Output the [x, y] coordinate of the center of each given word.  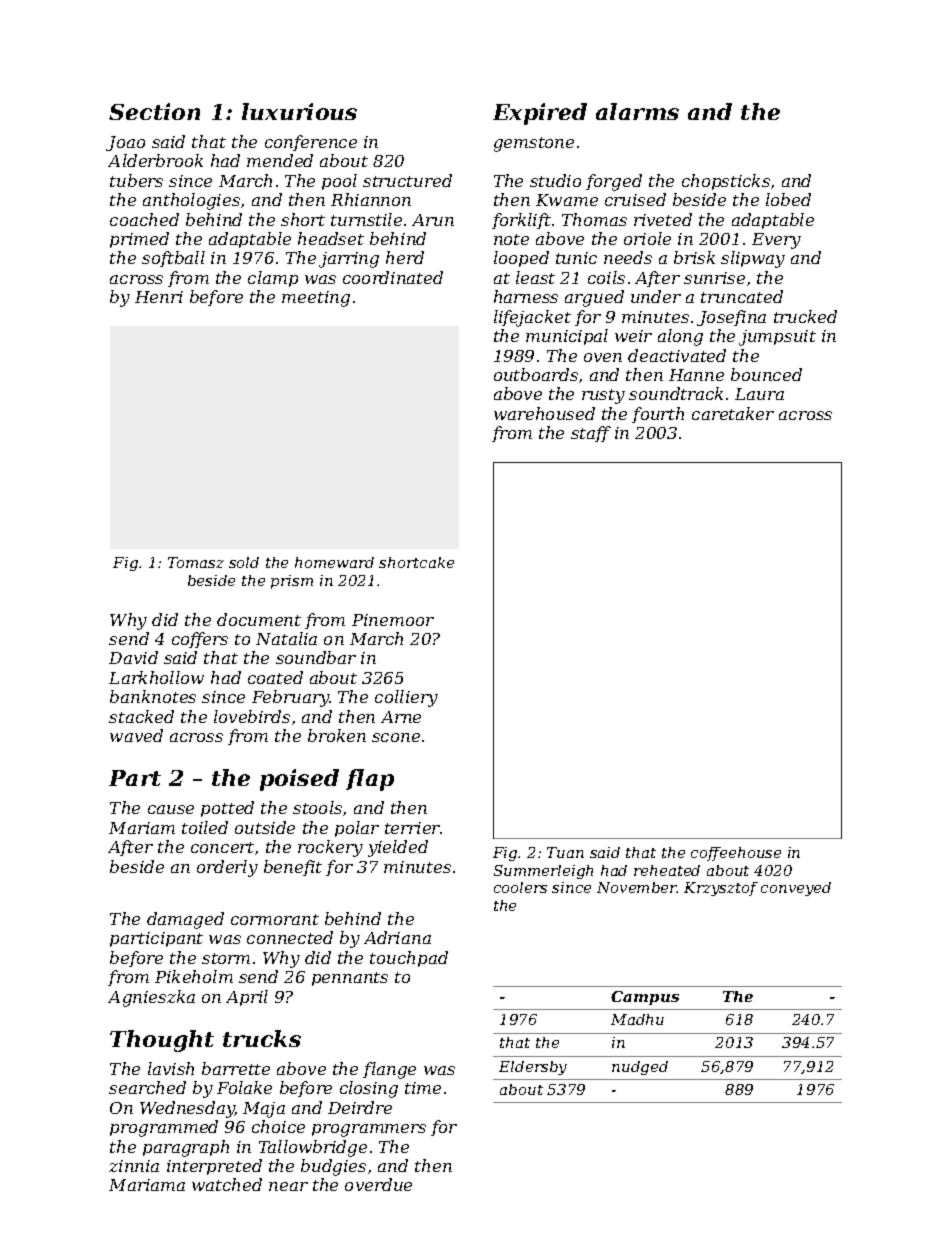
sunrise [714, 278]
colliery [406, 698]
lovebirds [252, 716]
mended [280, 160]
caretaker [733, 413]
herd [405, 257]
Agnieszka [151, 998]
